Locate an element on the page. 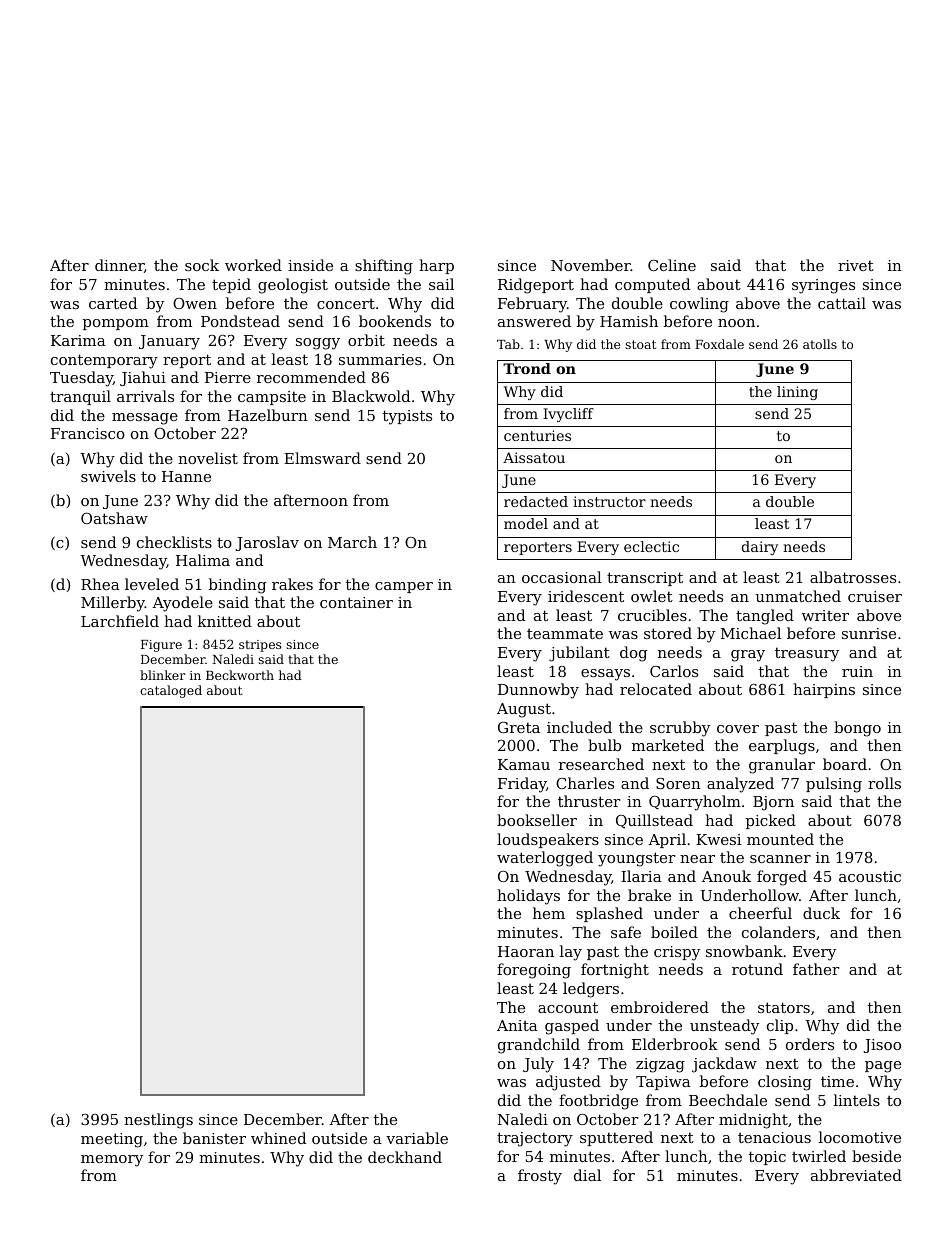 The width and height of the document is (952, 1233). dairy is located at coordinates (760, 548).
